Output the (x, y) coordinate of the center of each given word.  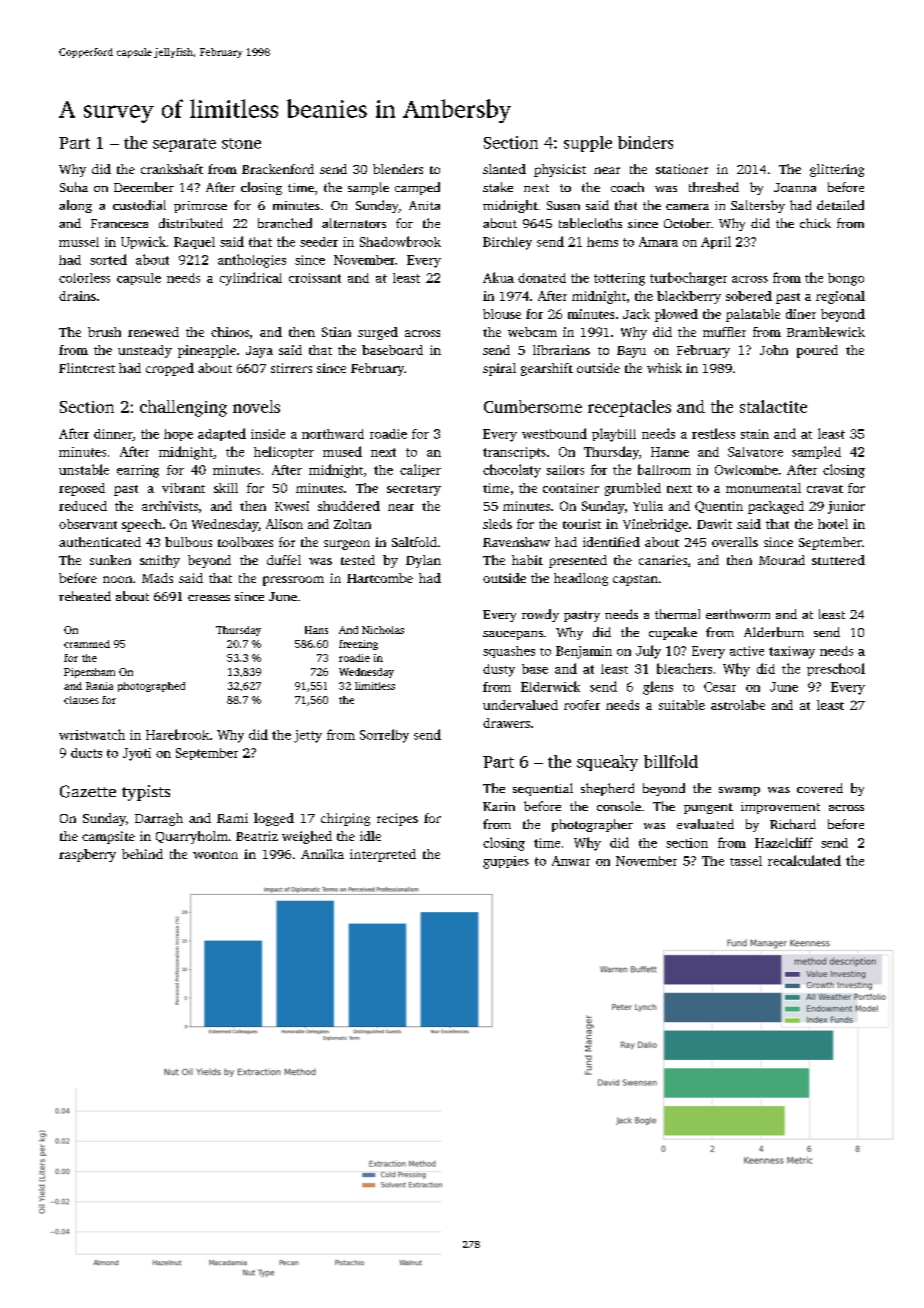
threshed (714, 187)
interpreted (383, 855)
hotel (833, 524)
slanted (504, 169)
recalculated (804, 860)
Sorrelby (384, 736)
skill (226, 488)
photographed (151, 687)
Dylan (423, 561)
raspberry (87, 855)
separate (184, 145)
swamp (739, 791)
